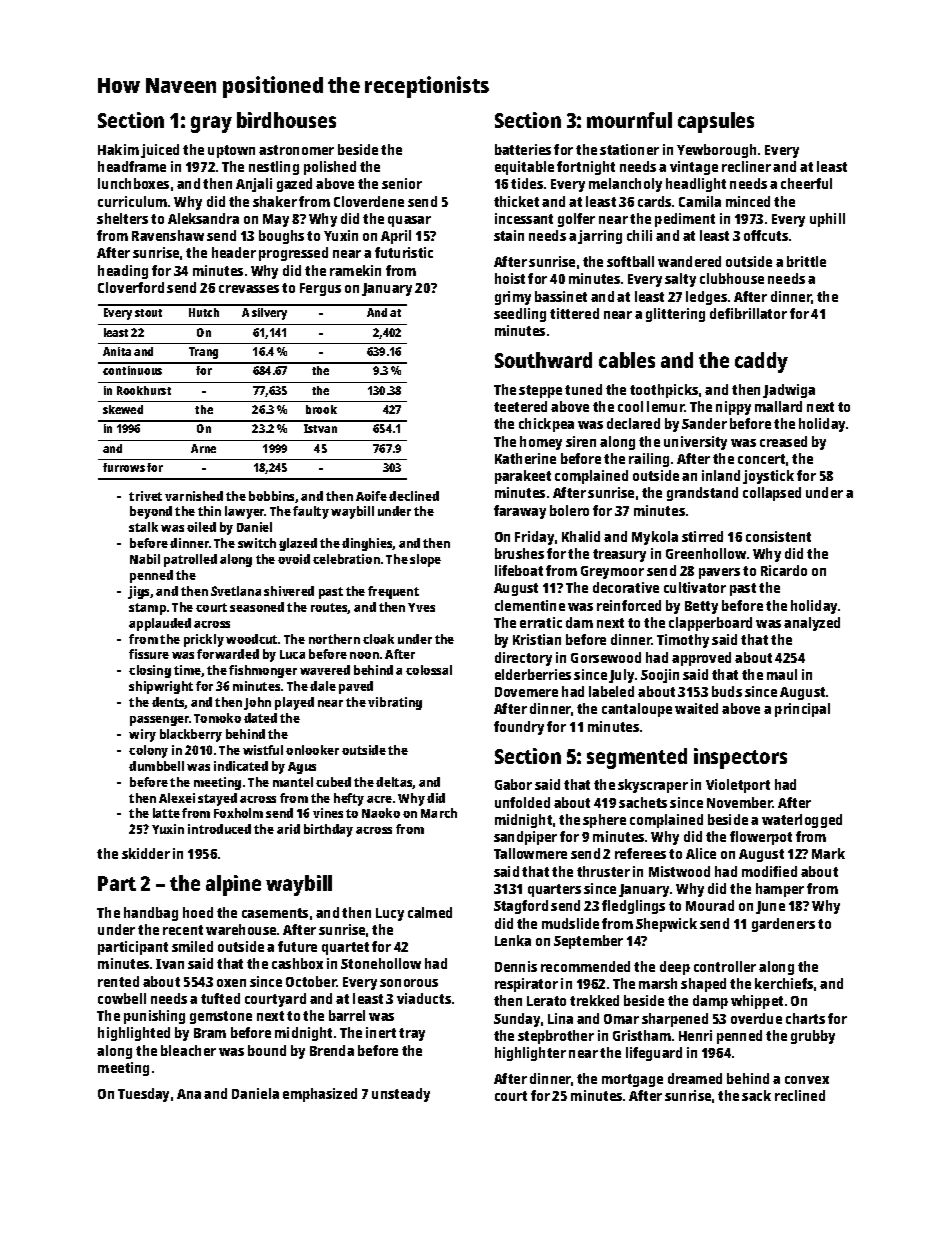  I want to click on capsules, so click(716, 122).
